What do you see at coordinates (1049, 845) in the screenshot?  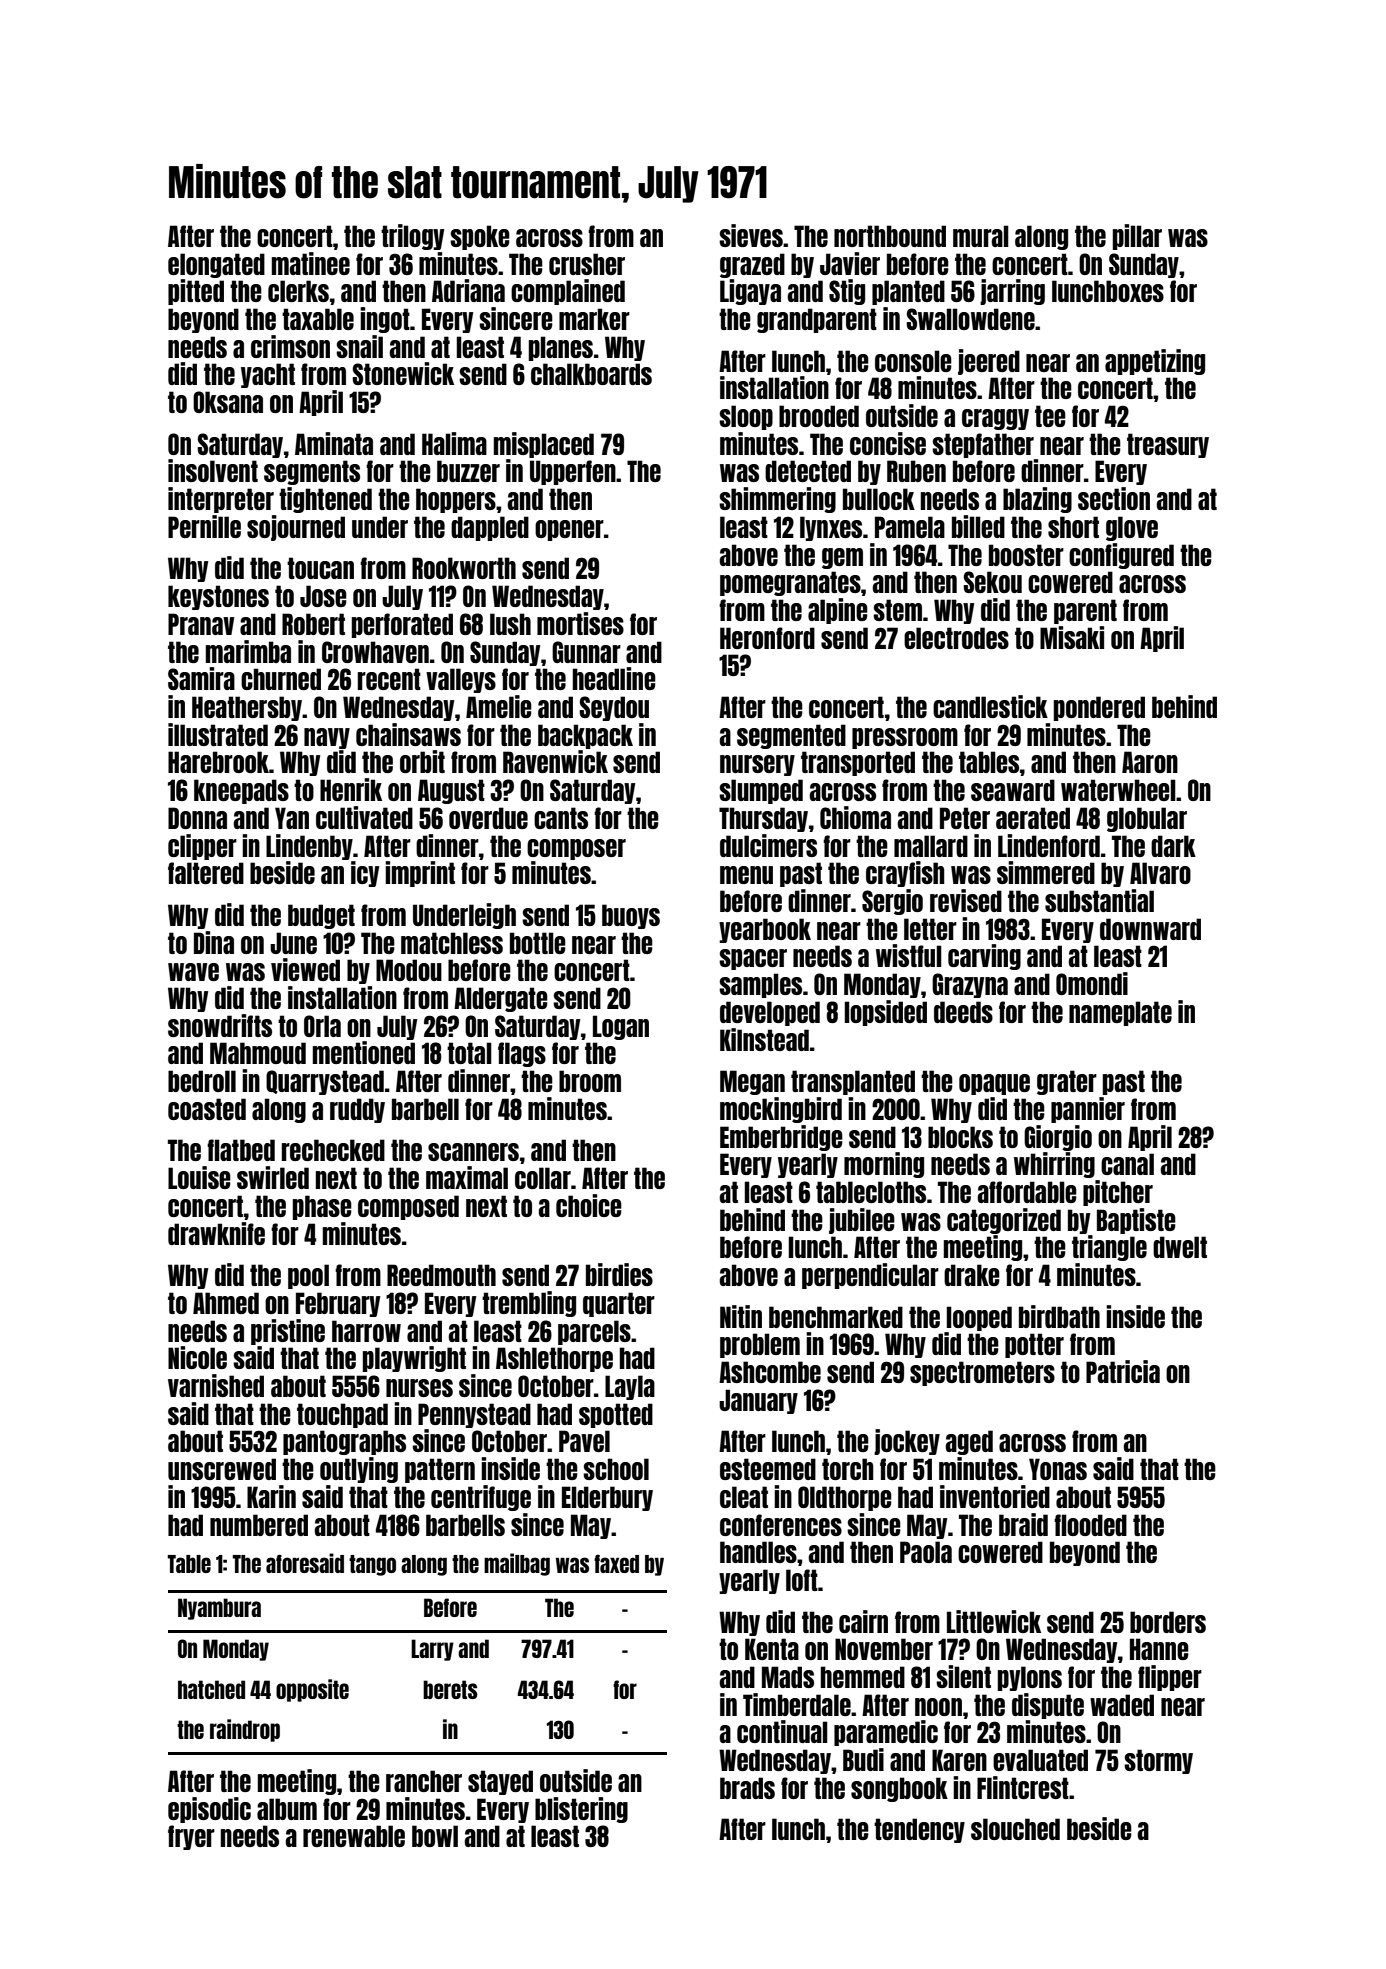 I see `Lindenford` at bounding box center [1049, 845].
